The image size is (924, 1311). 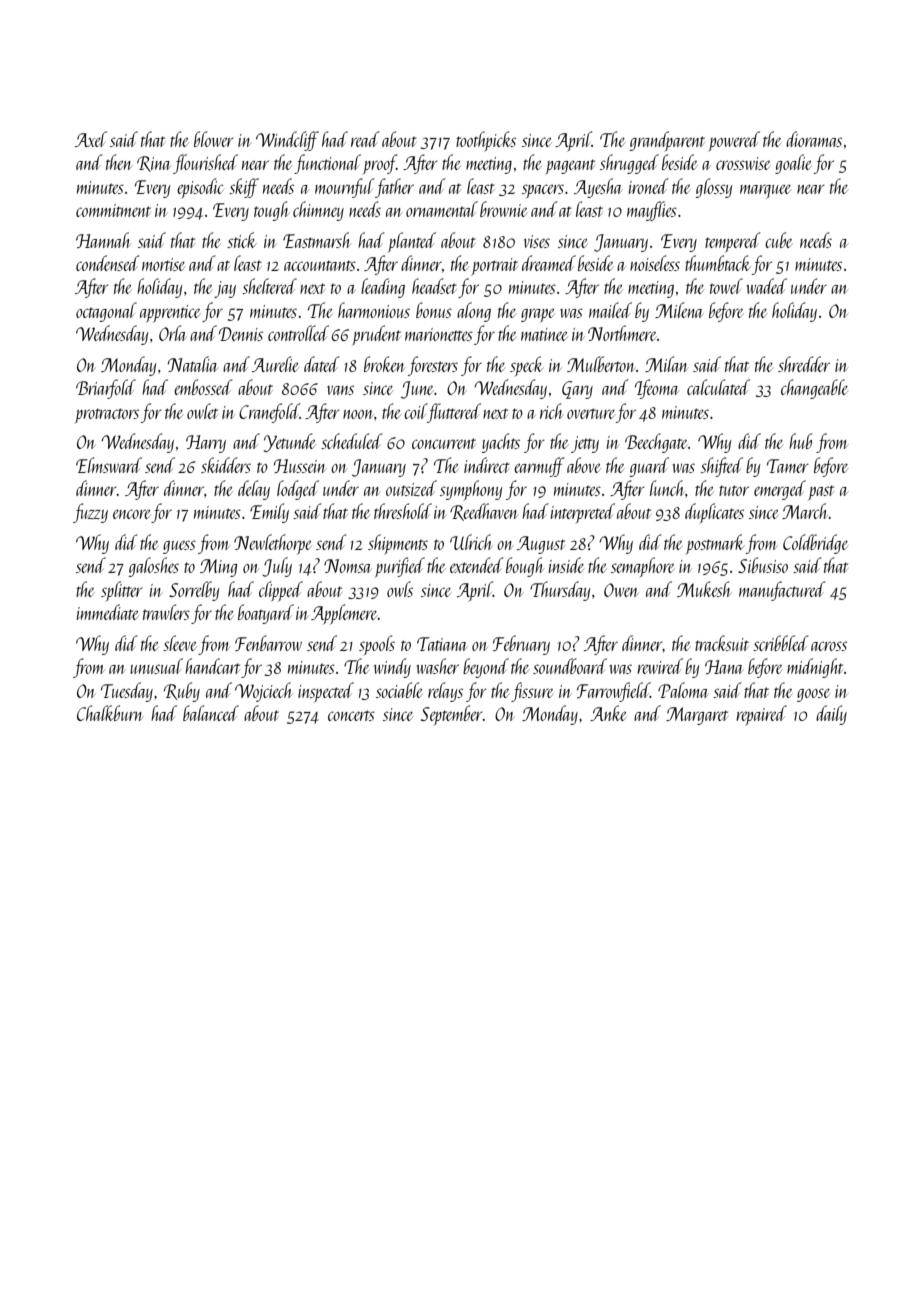 What do you see at coordinates (452, 715) in the image?
I see `September` at bounding box center [452, 715].
